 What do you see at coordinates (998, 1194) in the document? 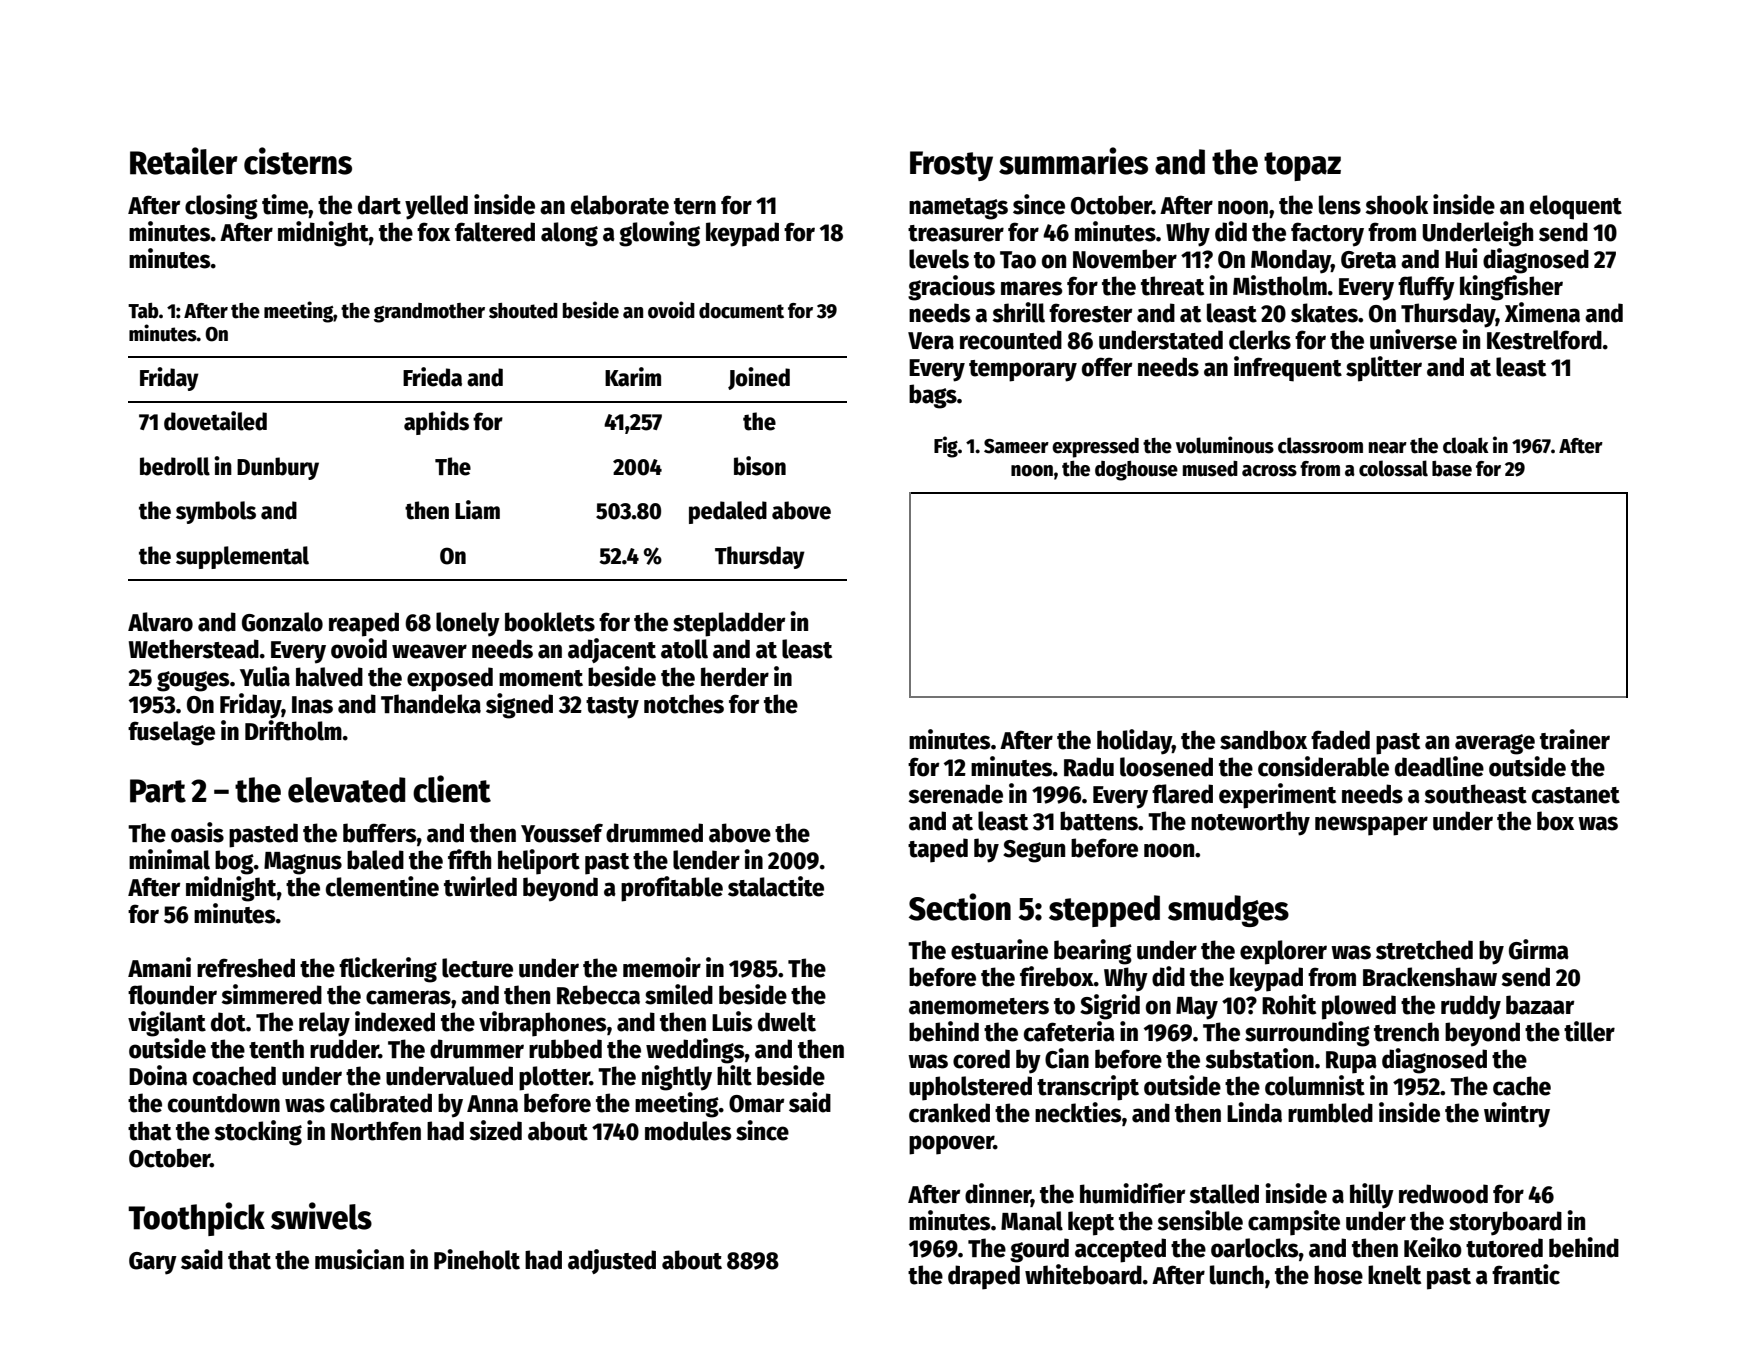
I see `dinner` at bounding box center [998, 1194].
